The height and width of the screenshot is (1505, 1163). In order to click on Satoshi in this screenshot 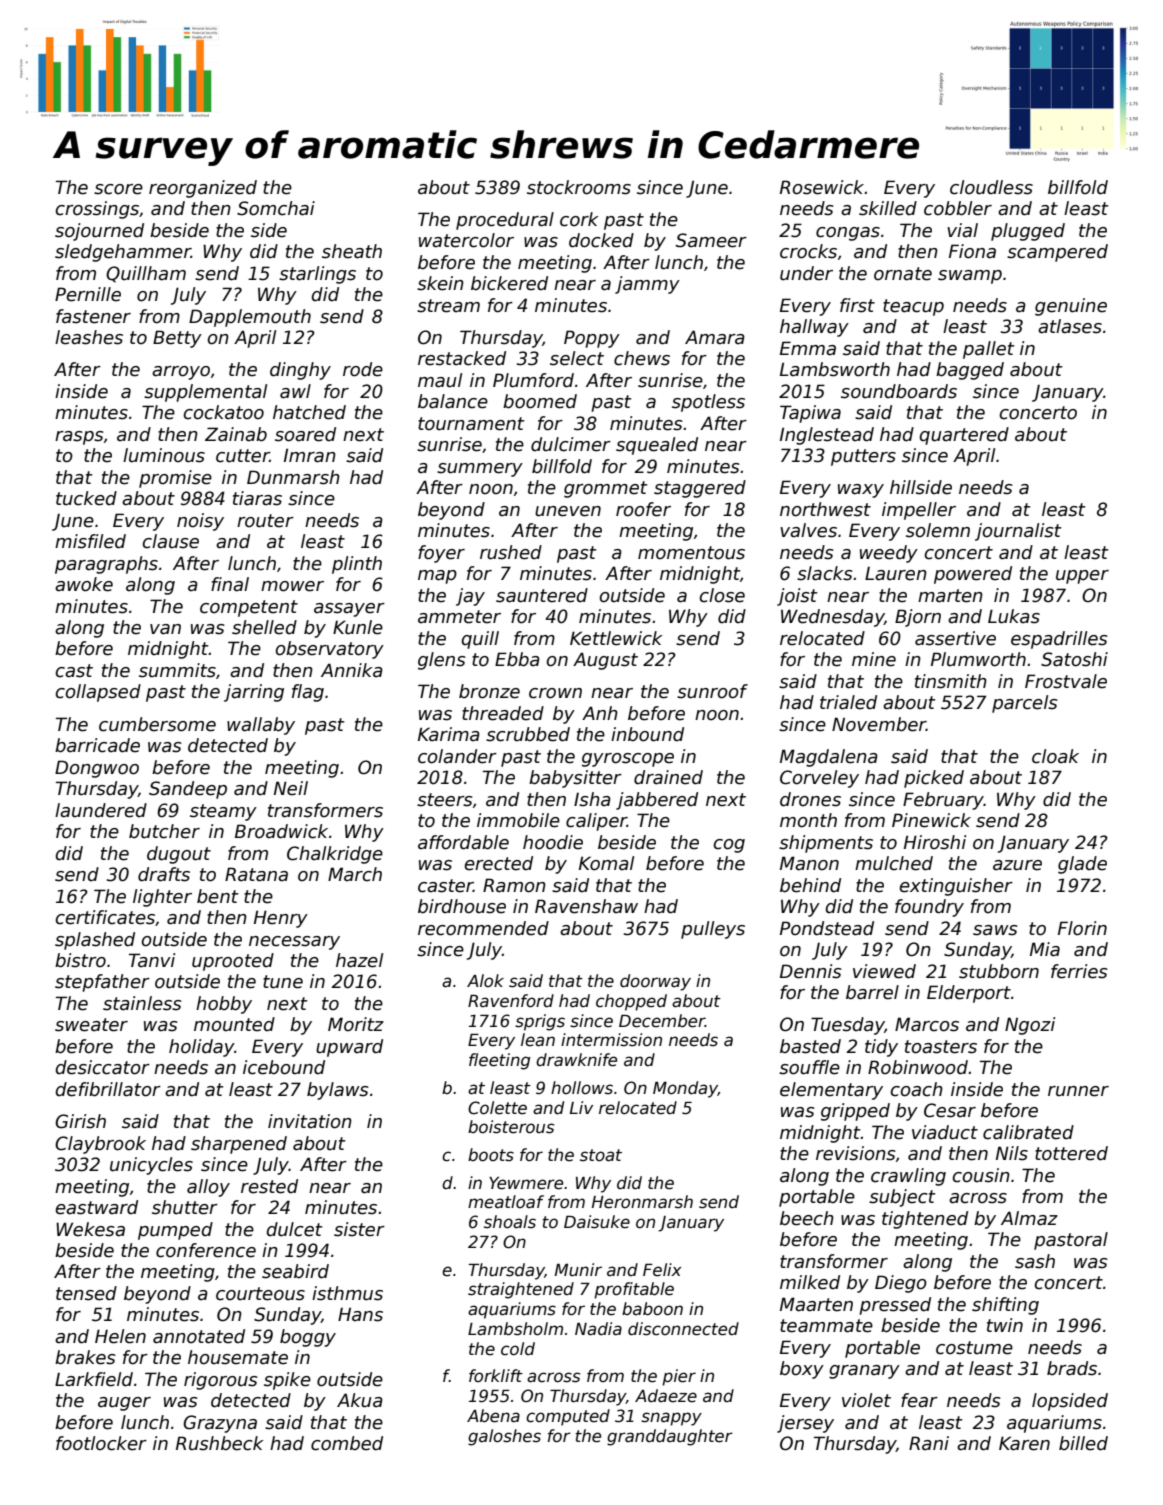, I will do `click(1074, 659)`.
